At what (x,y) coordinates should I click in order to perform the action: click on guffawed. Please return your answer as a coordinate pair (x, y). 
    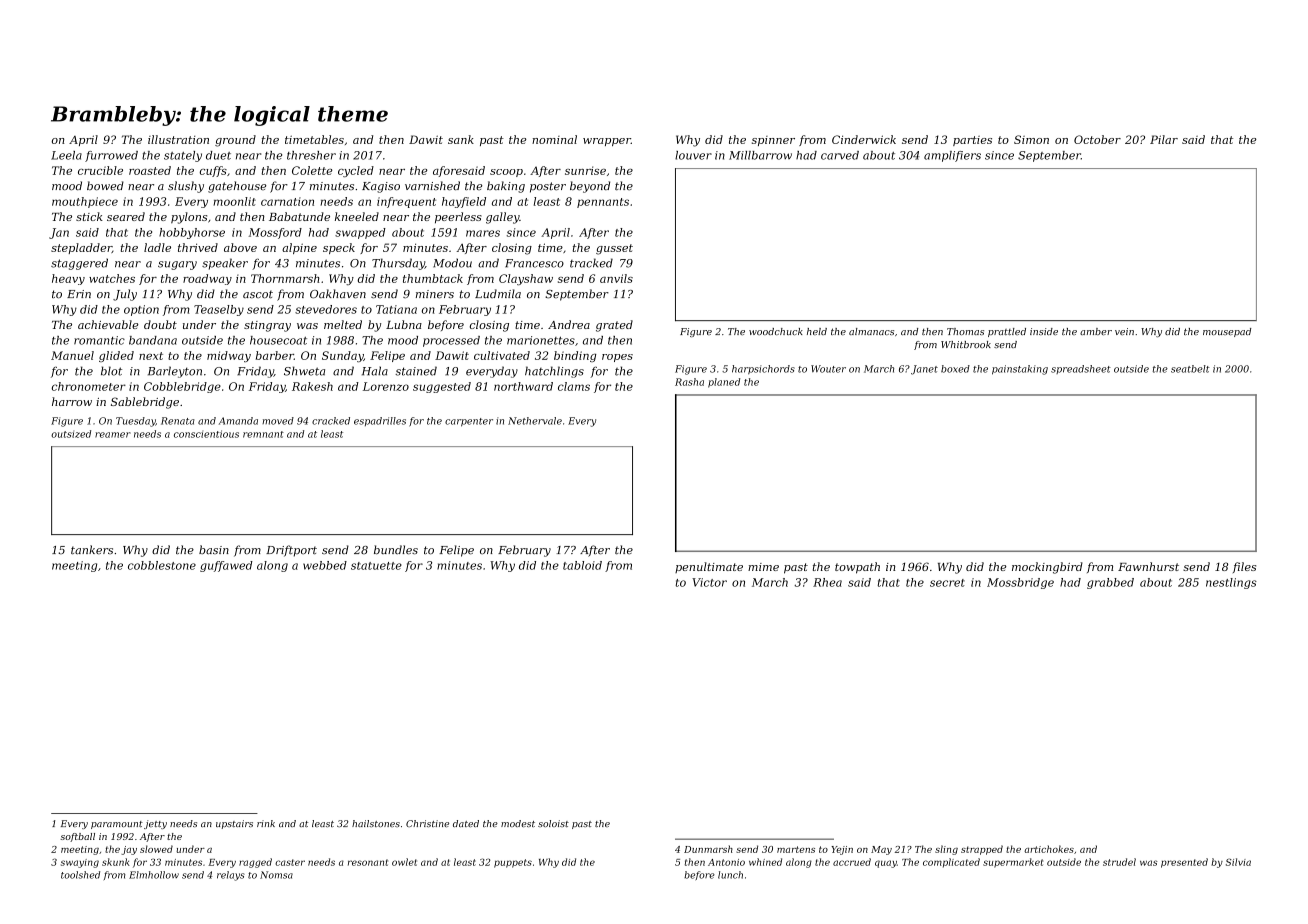
    Looking at the image, I should click on (226, 566).
